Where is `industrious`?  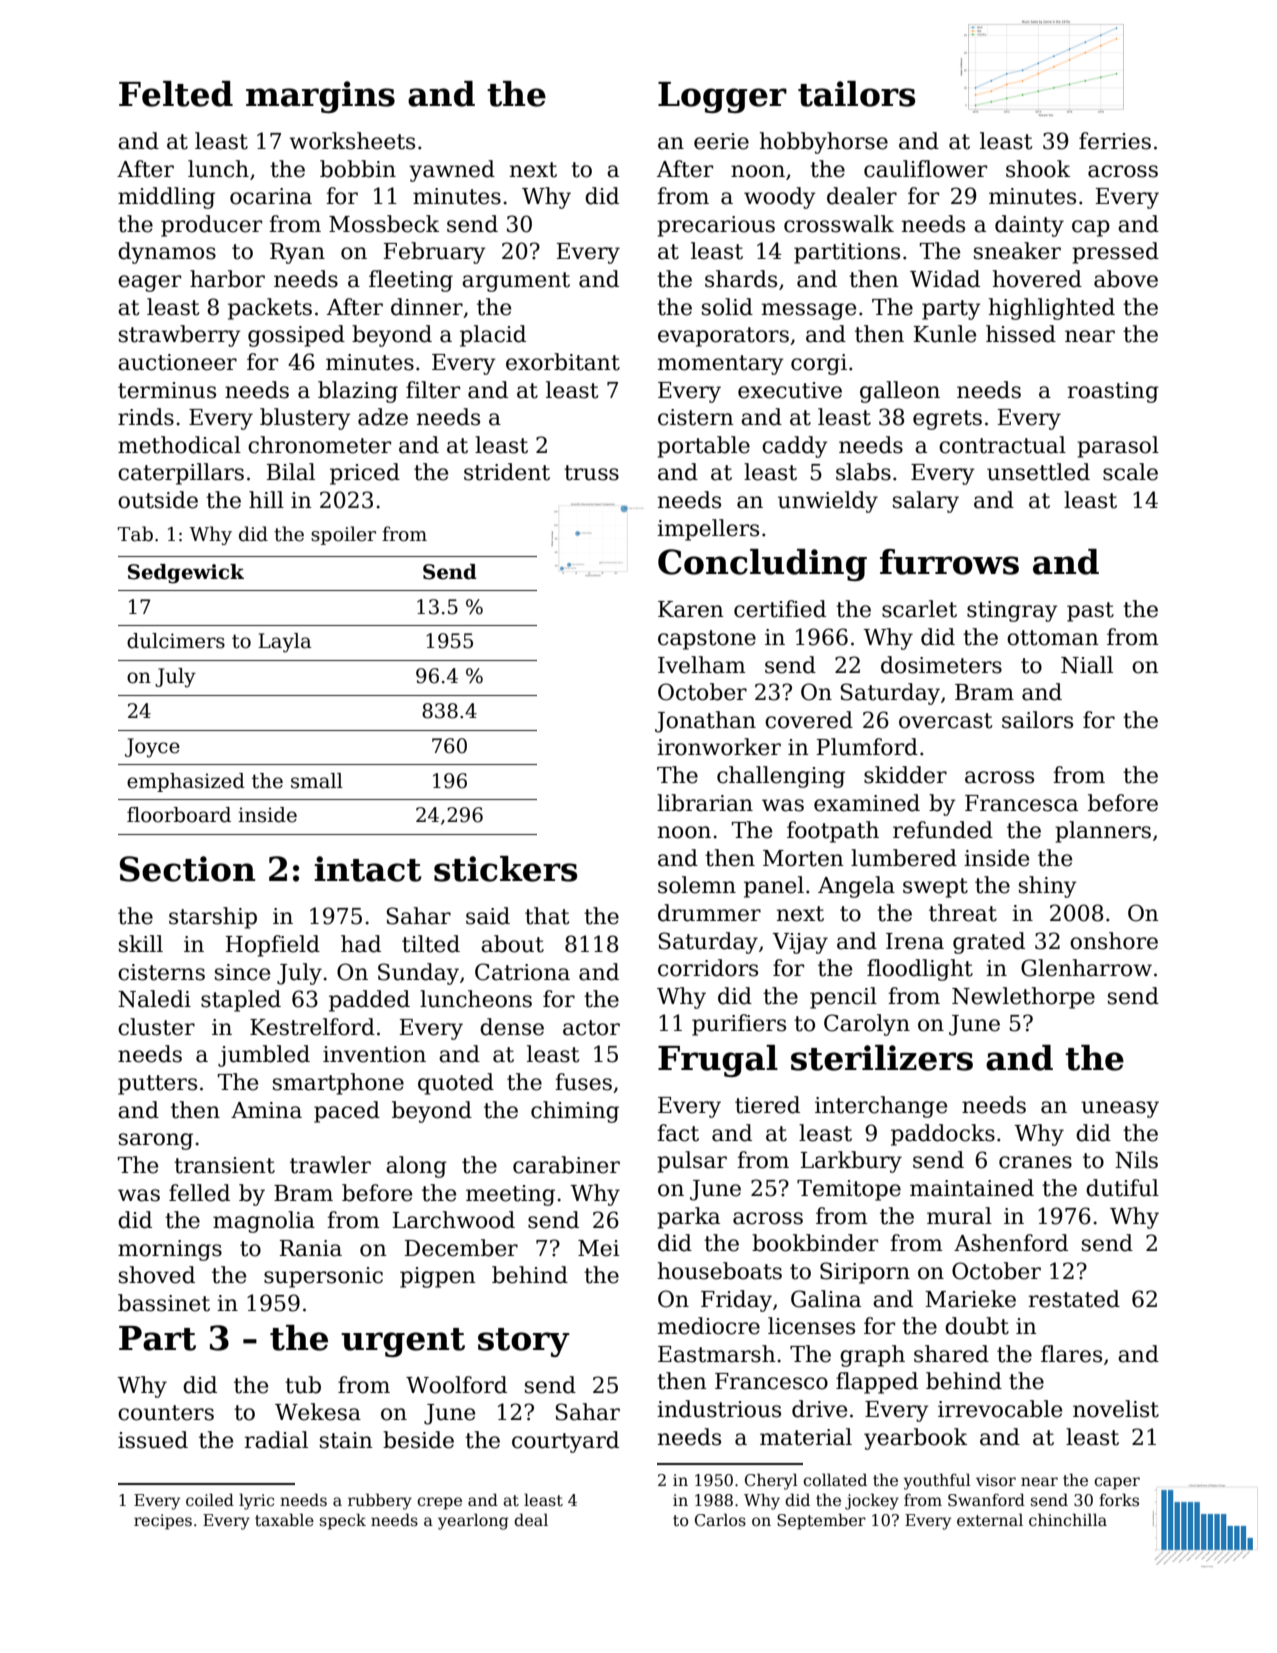
industrious is located at coordinates (719, 1409).
